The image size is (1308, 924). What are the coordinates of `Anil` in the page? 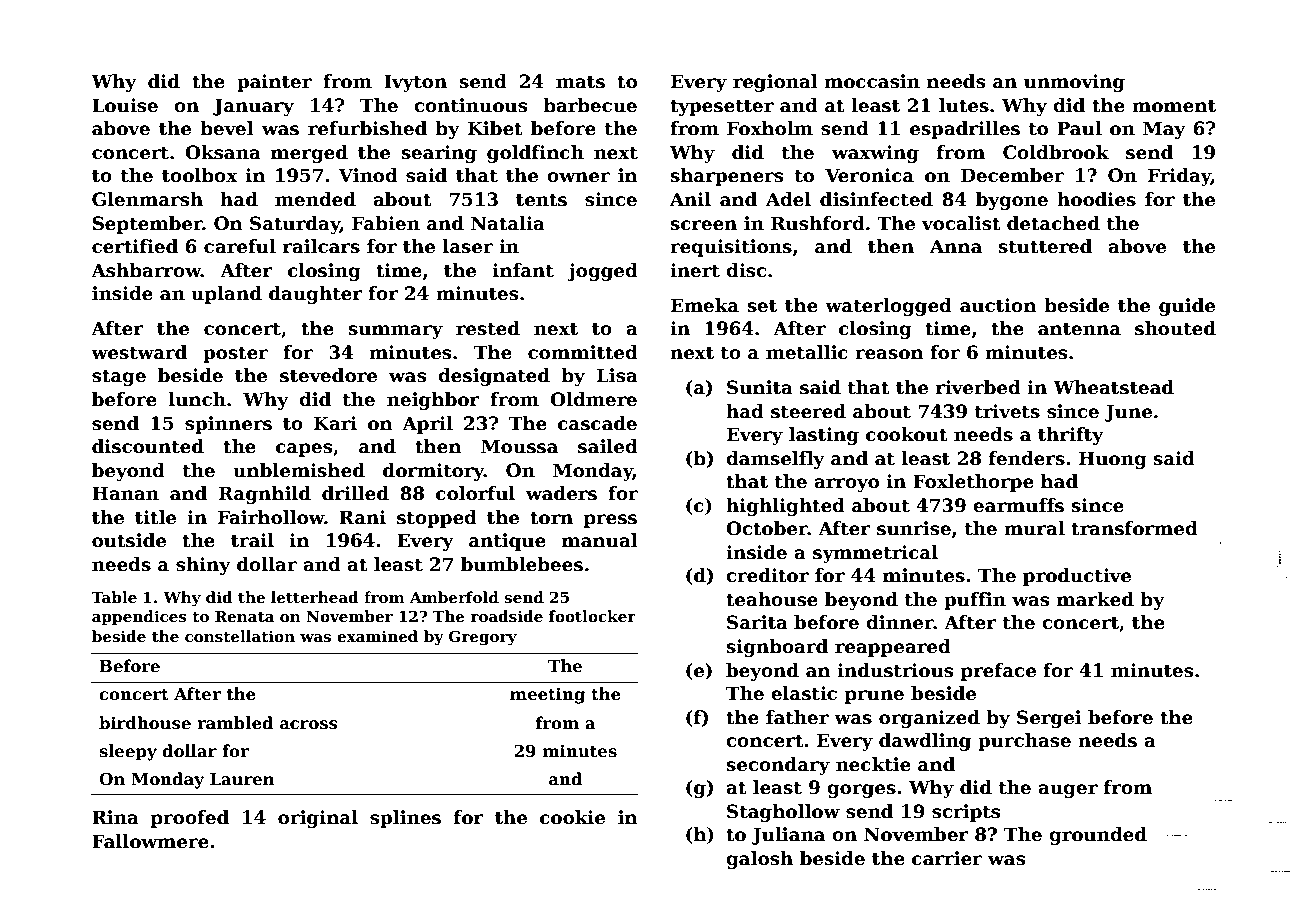 It's located at (690, 199).
